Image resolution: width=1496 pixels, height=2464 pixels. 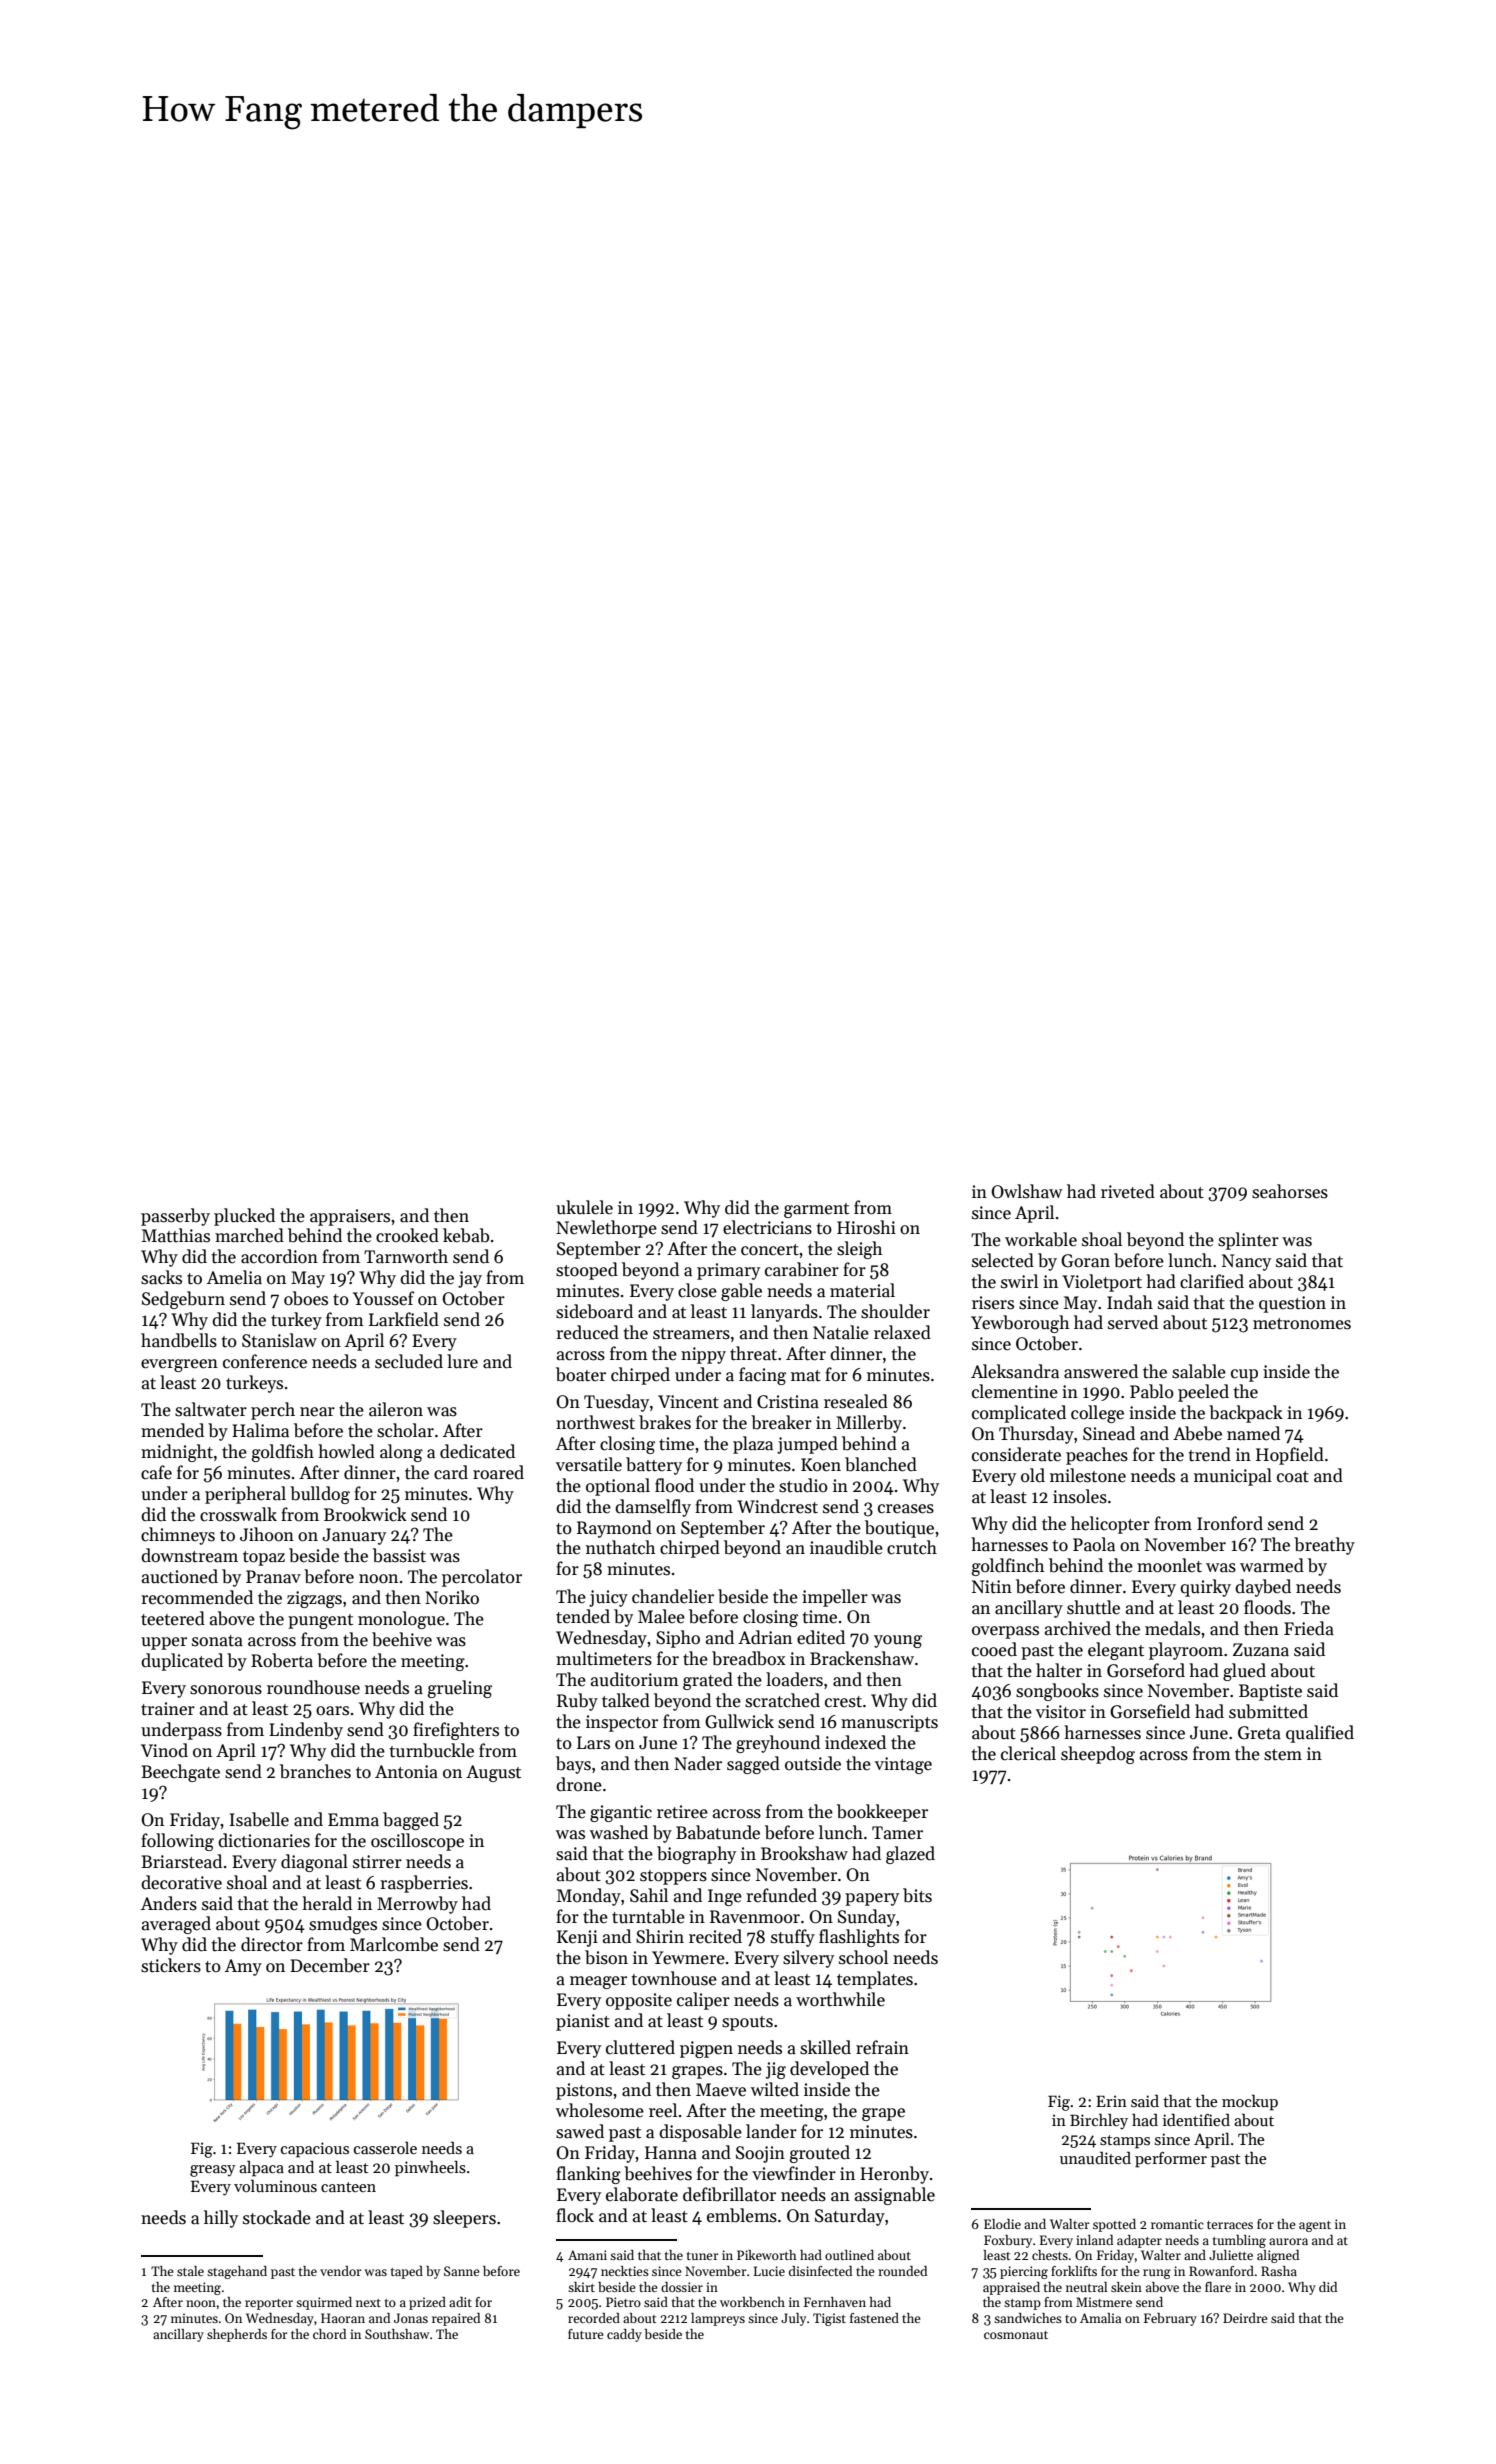 What do you see at coordinates (718, 2319) in the document?
I see `lampreys` at bounding box center [718, 2319].
